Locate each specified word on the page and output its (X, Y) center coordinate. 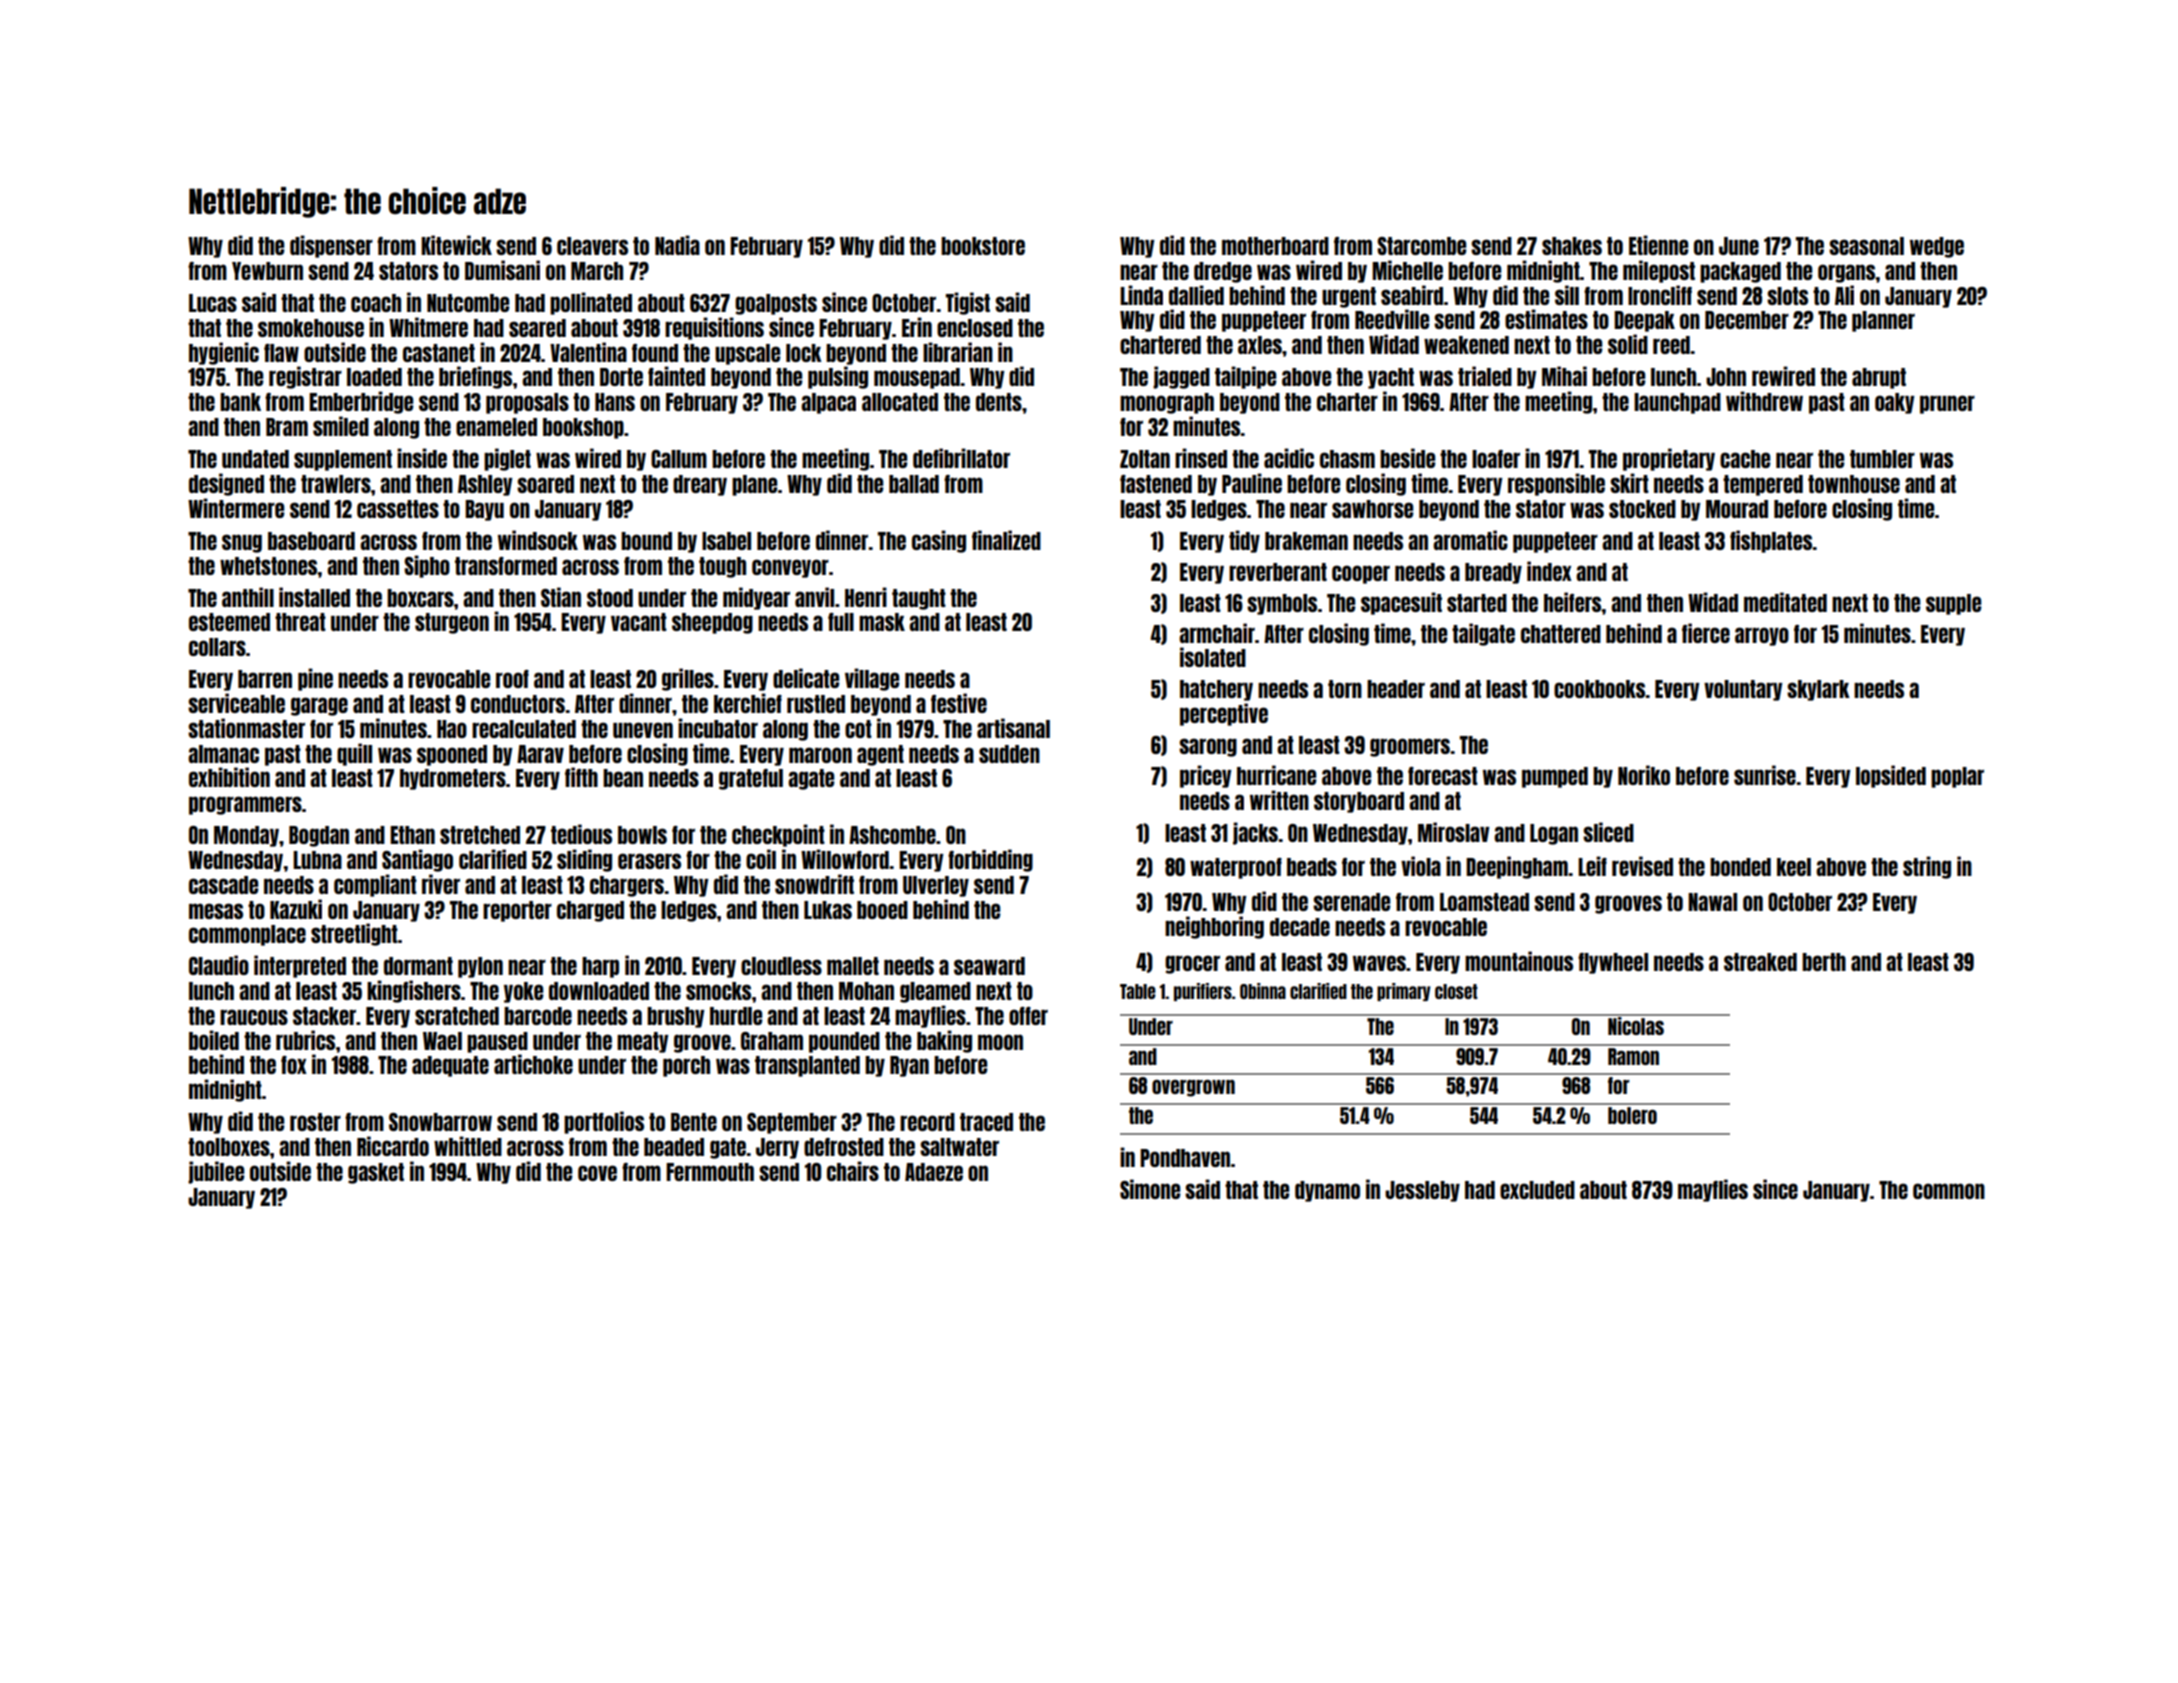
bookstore (983, 246)
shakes (1572, 246)
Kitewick (456, 245)
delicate (806, 678)
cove (597, 1173)
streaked (1760, 962)
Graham (772, 1041)
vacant (639, 622)
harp (600, 967)
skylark (1818, 690)
